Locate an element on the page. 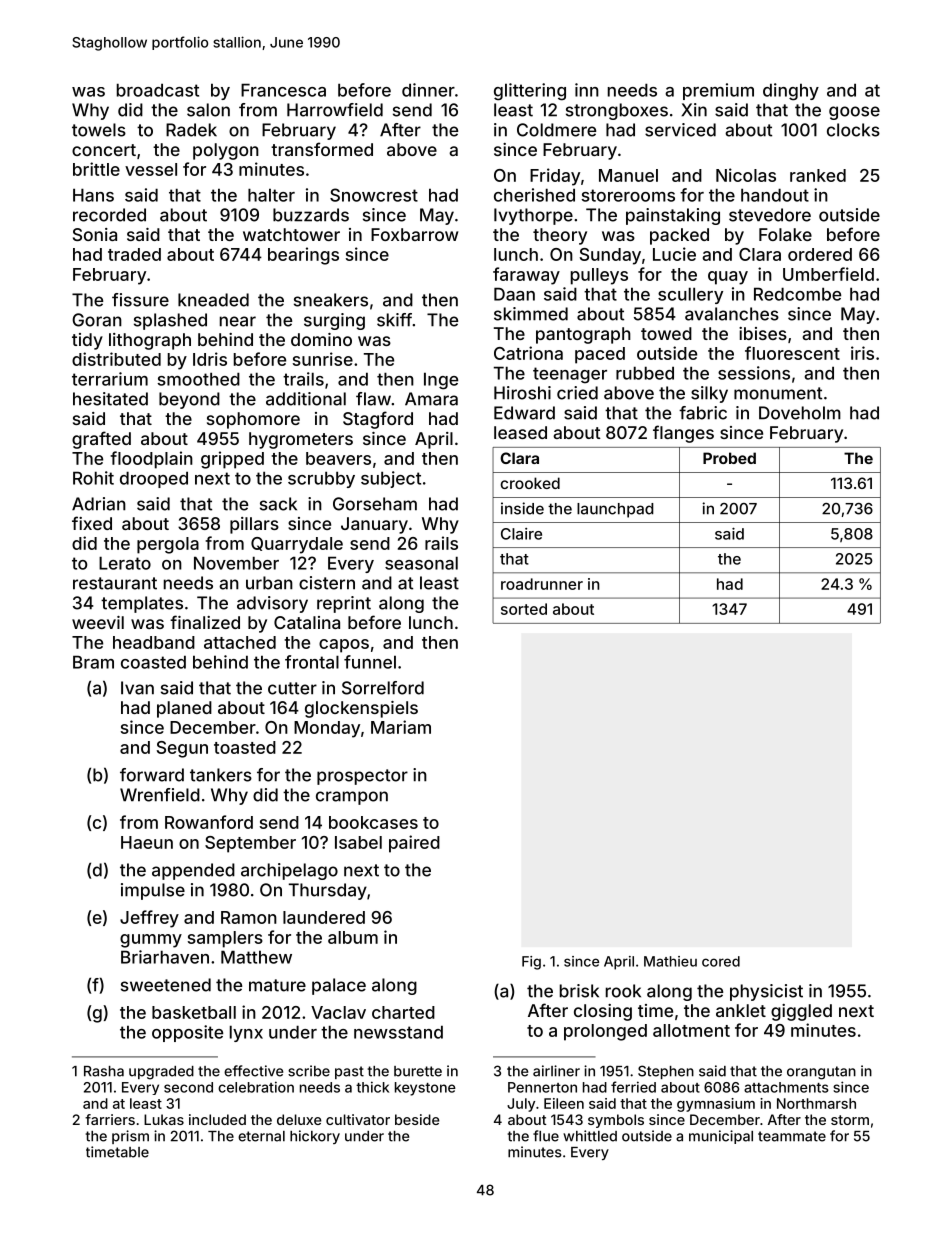 This document has height=1233, width=952. sorted is located at coordinates (524, 609).
